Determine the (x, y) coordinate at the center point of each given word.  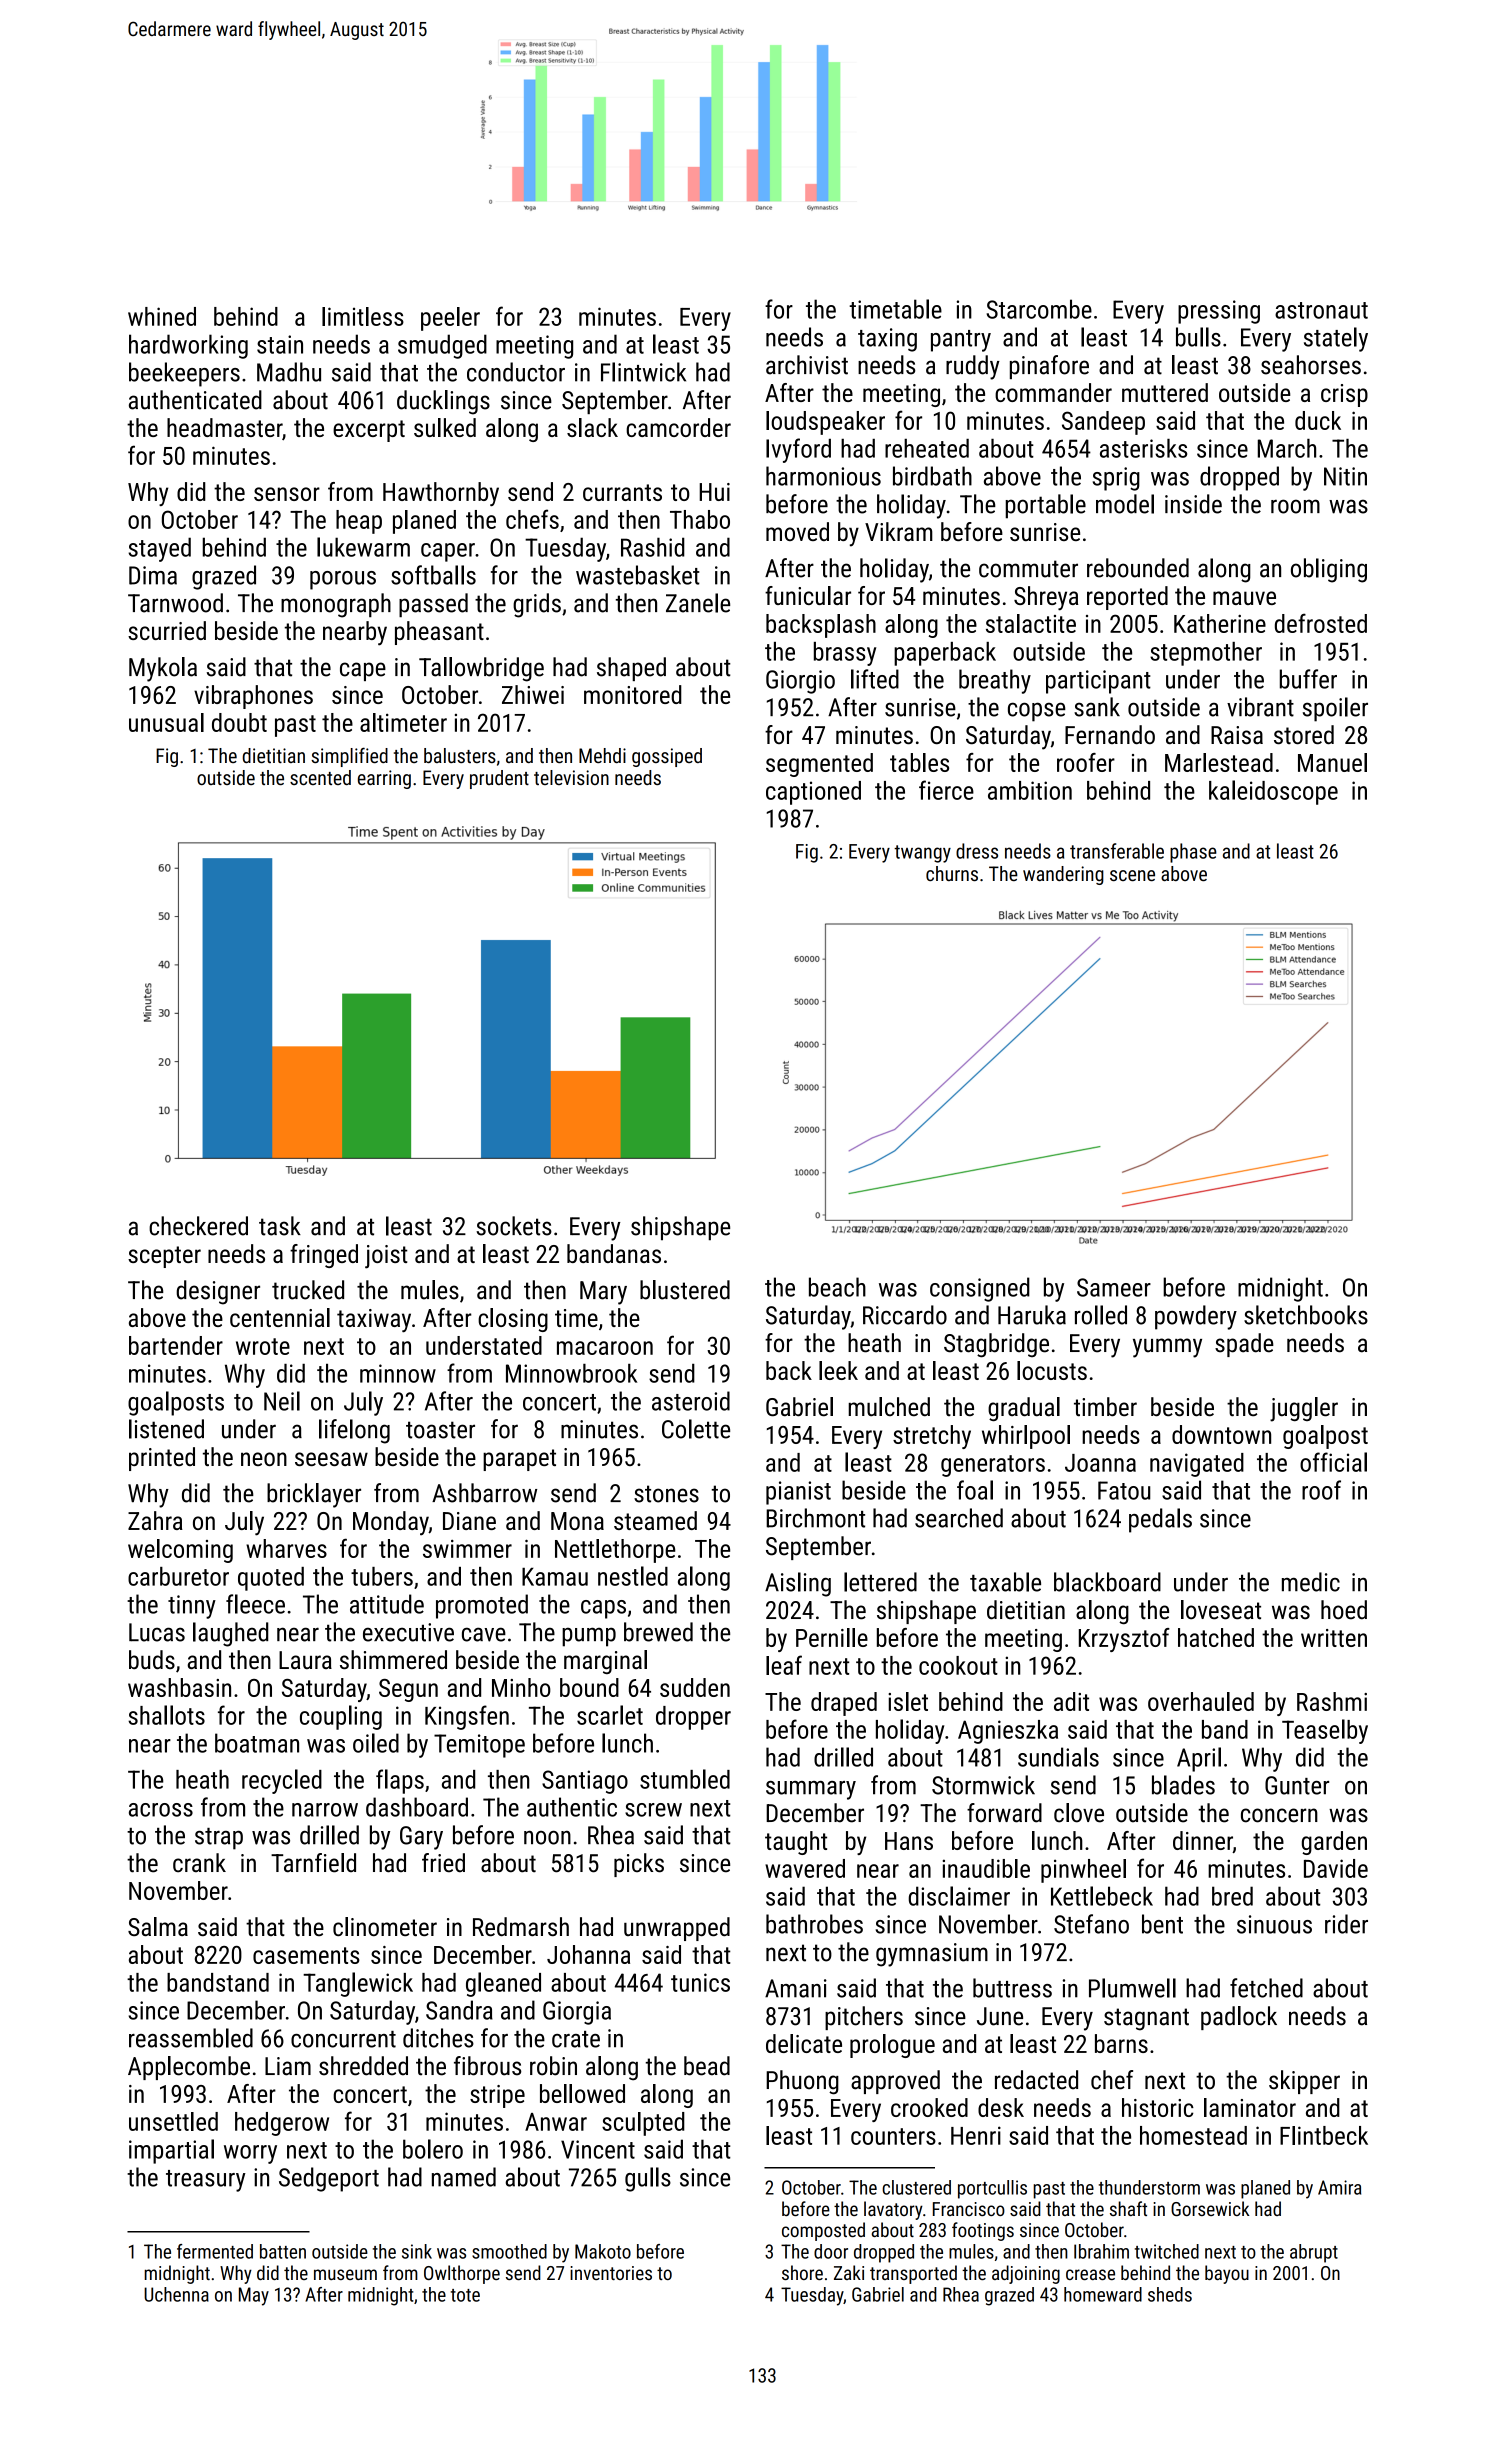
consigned (980, 1289)
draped (844, 1704)
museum (345, 2274)
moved (797, 531)
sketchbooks (1306, 1315)
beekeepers (184, 374)
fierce (946, 790)
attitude (387, 1604)
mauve (1244, 598)
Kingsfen (467, 1717)
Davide (1336, 1868)
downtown (1221, 1434)
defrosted (1321, 623)
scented (320, 777)
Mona (577, 1521)
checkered (198, 1226)
